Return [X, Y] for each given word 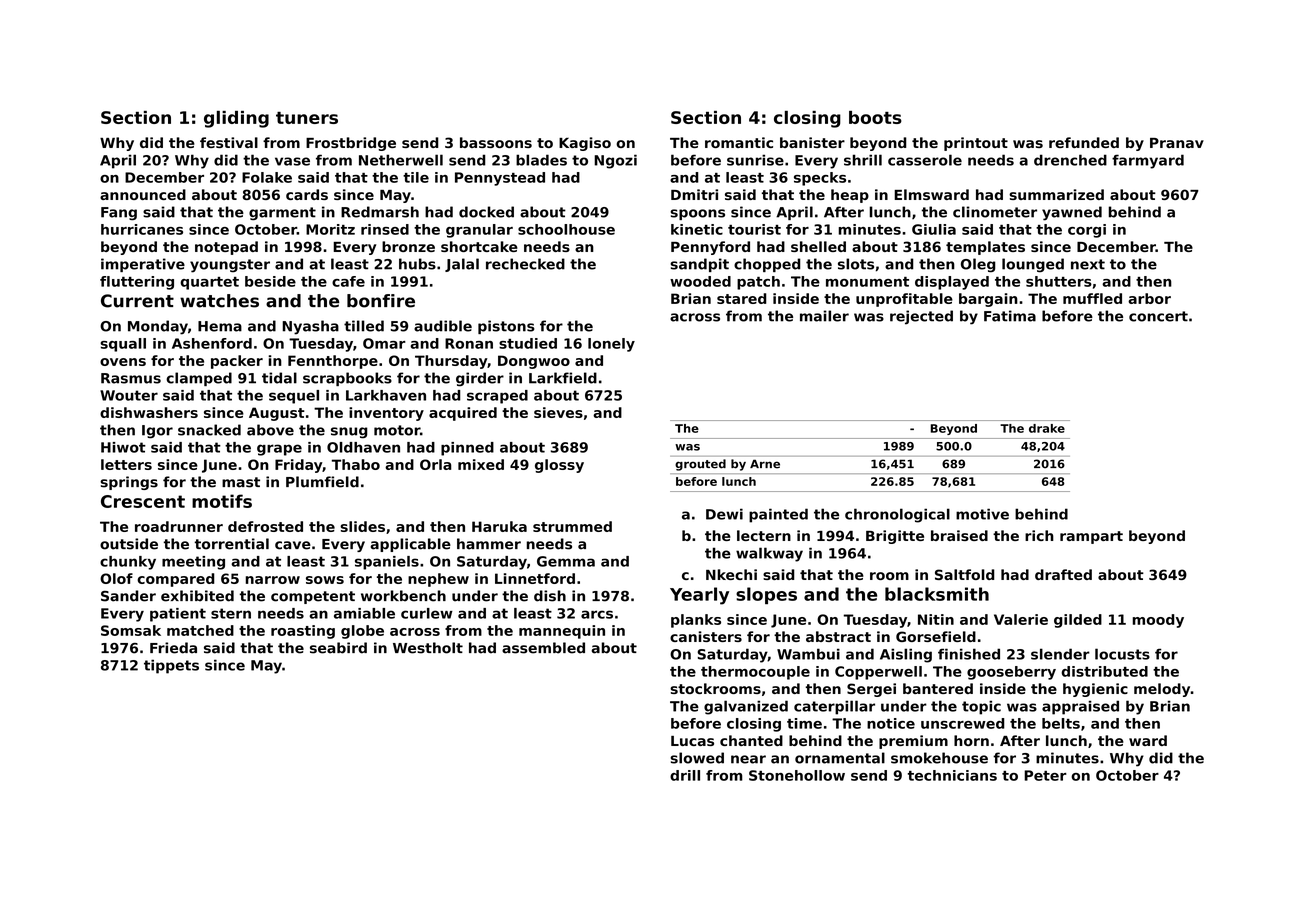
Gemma [566, 561]
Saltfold [965, 574]
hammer [489, 544]
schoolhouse [566, 229]
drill [685, 775]
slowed [697, 758]
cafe [348, 281]
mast [241, 482]
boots [875, 117]
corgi [1087, 231]
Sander [128, 596]
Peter [1045, 775]
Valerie [1021, 619]
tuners [307, 118]
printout [976, 144]
